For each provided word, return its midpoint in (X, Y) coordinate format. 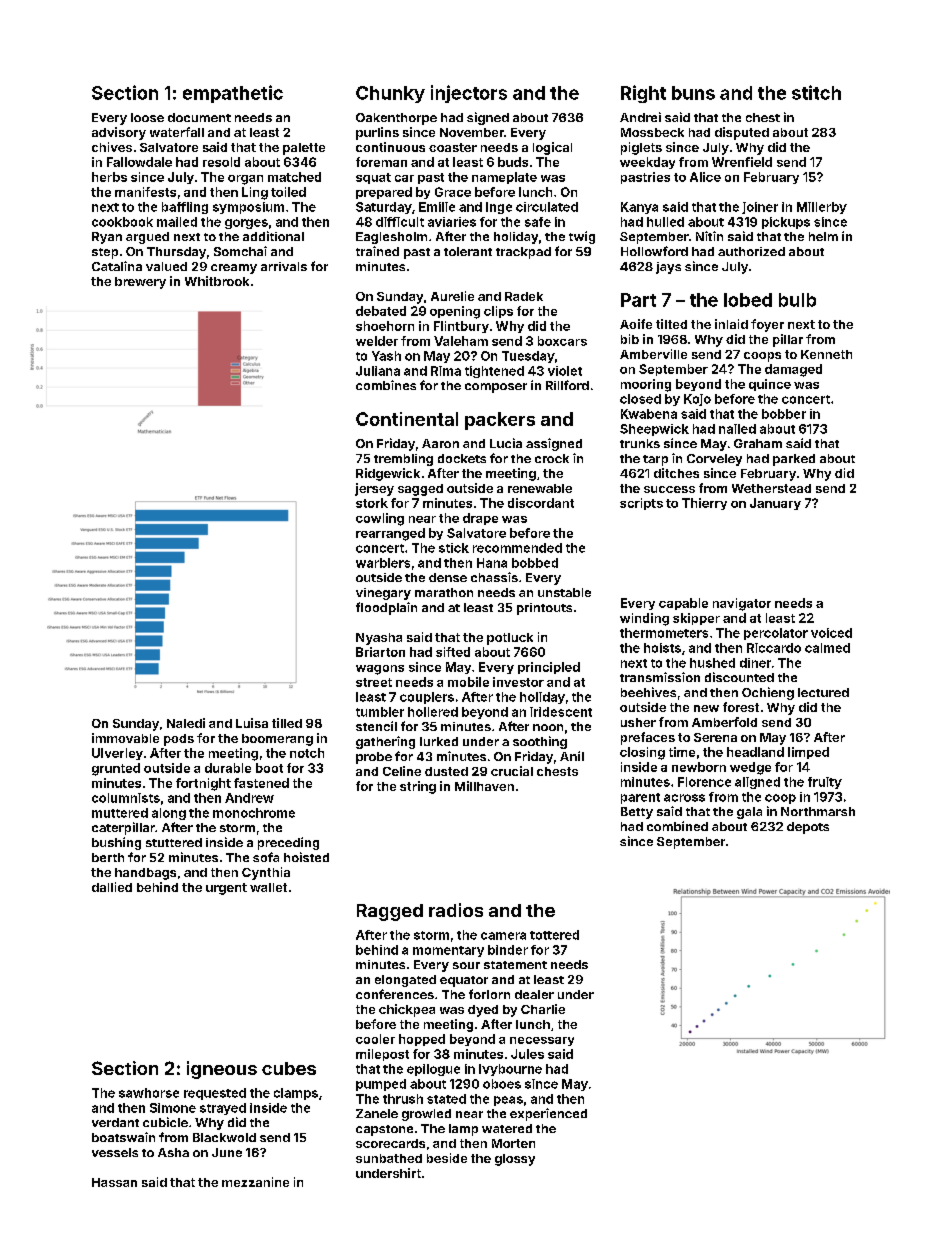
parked (794, 460)
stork (372, 503)
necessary (542, 1041)
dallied (112, 887)
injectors (469, 94)
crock (552, 458)
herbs (109, 177)
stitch (816, 92)
